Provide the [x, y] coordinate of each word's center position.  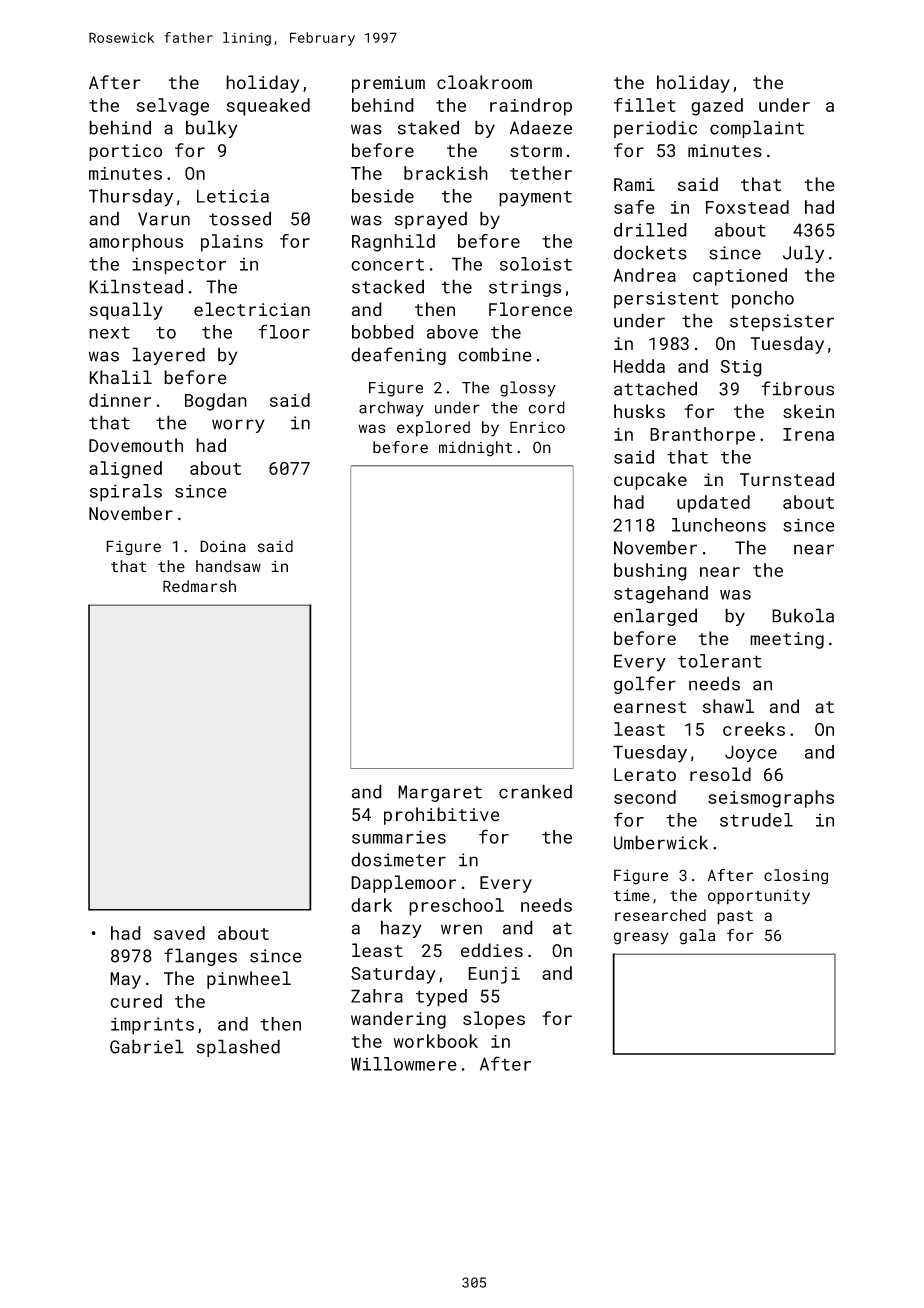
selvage [173, 107]
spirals [126, 493]
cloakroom [484, 82]
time [632, 895]
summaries [399, 837]
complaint [757, 129]
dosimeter [398, 859]
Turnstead [787, 479]
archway [391, 409]
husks [639, 411]
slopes [494, 1020]
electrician [252, 309]
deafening [398, 356]
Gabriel [147, 1046]
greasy [641, 938]
